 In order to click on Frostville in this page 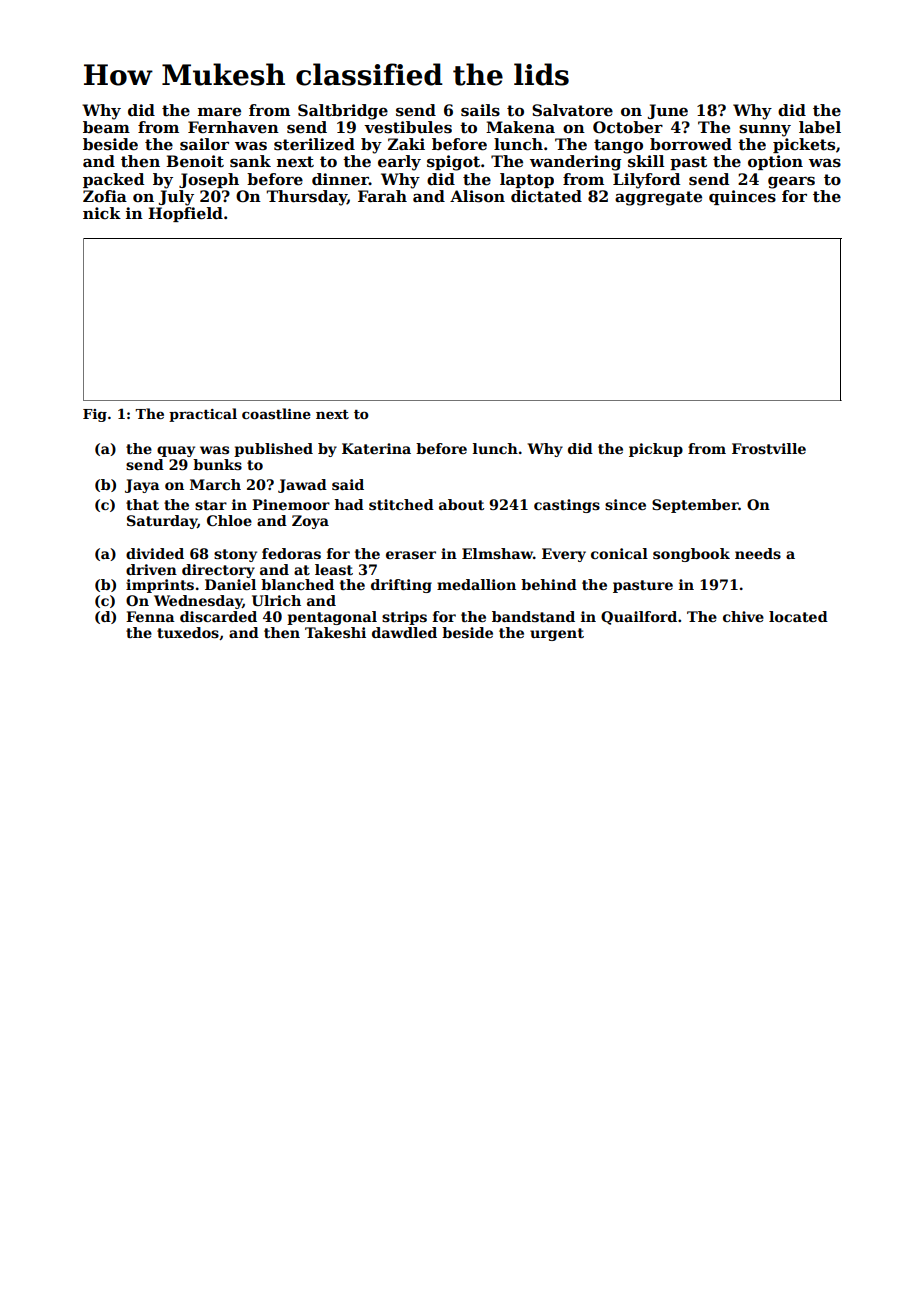, I will do `click(769, 448)`.
